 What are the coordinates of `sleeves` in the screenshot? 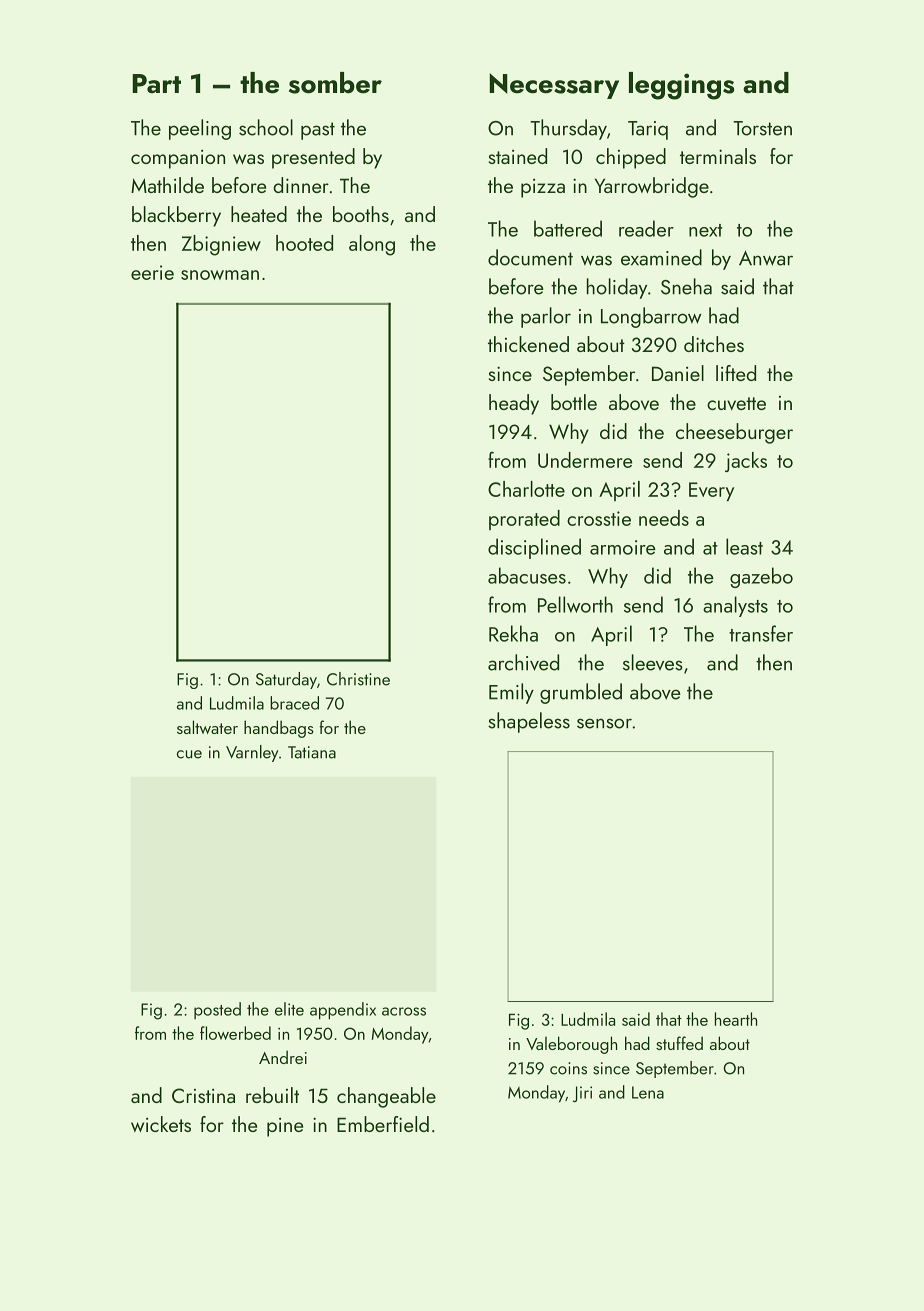 It's located at (653, 662).
